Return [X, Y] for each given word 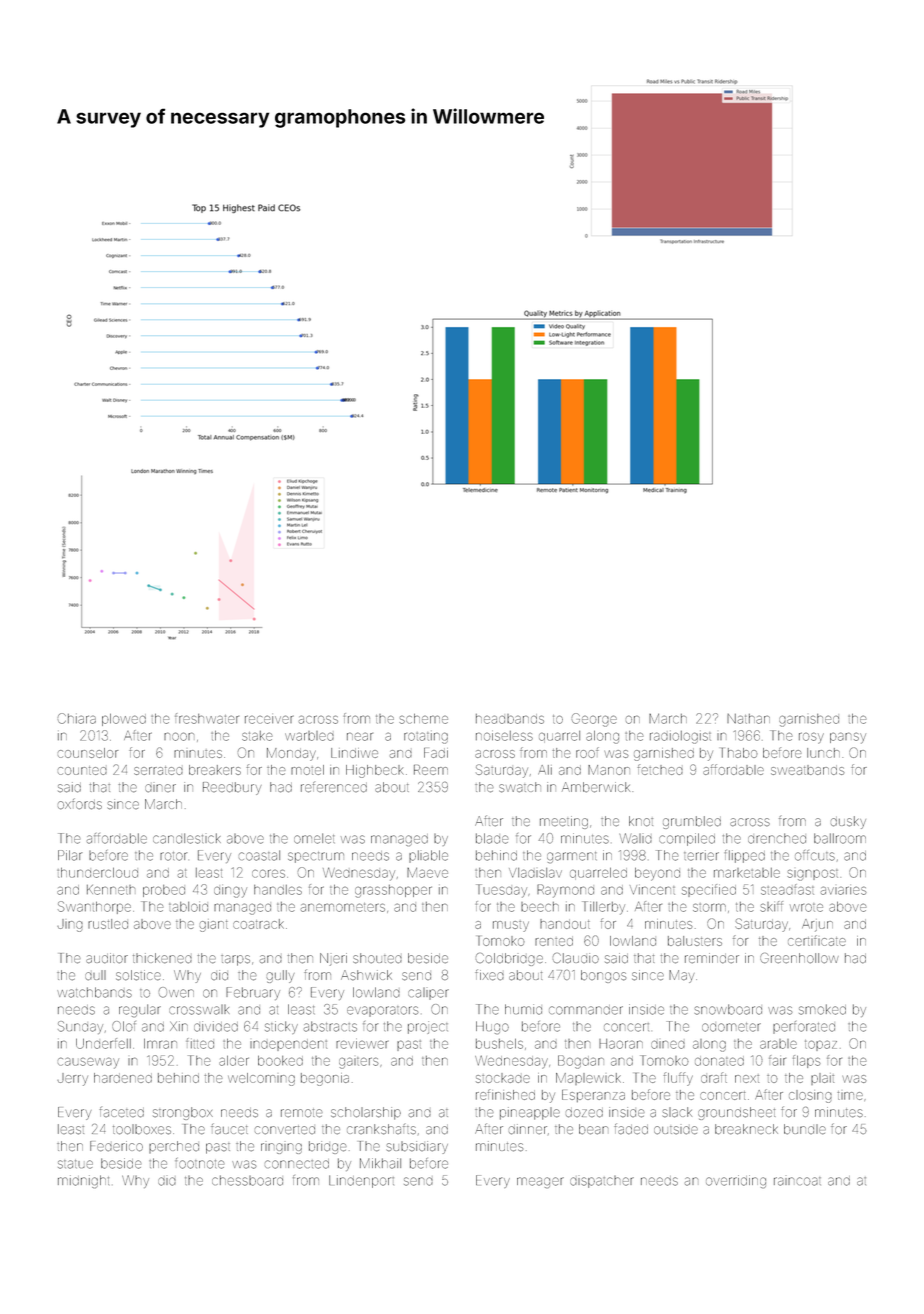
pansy [848, 738]
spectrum [316, 857]
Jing [70, 925]
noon [179, 736]
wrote [806, 907]
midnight [83, 1181]
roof [587, 752]
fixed [489, 975]
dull [95, 975]
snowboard [728, 1009]
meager [540, 1182]
